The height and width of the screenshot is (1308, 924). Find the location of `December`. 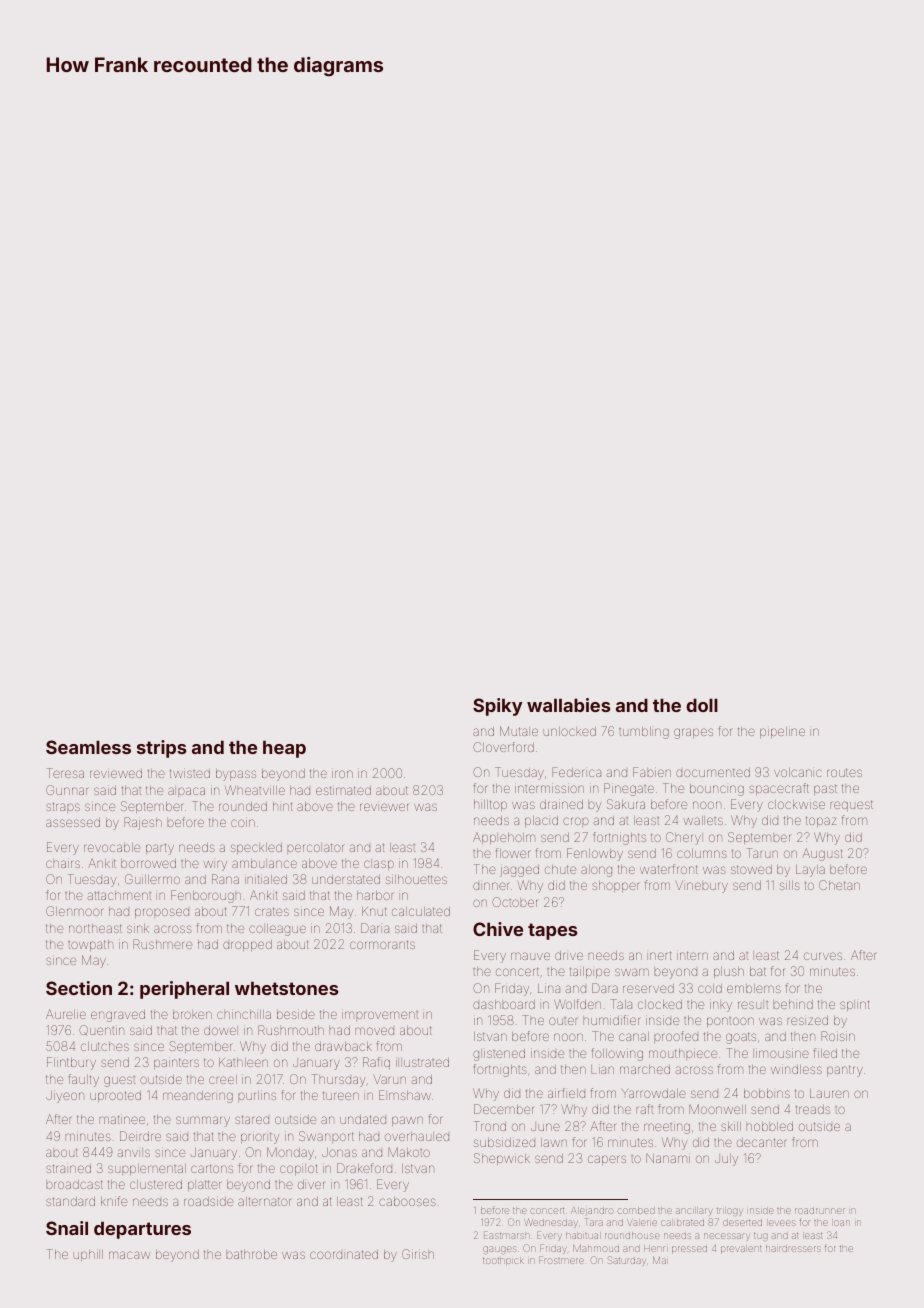

December is located at coordinates (504, 1109).
